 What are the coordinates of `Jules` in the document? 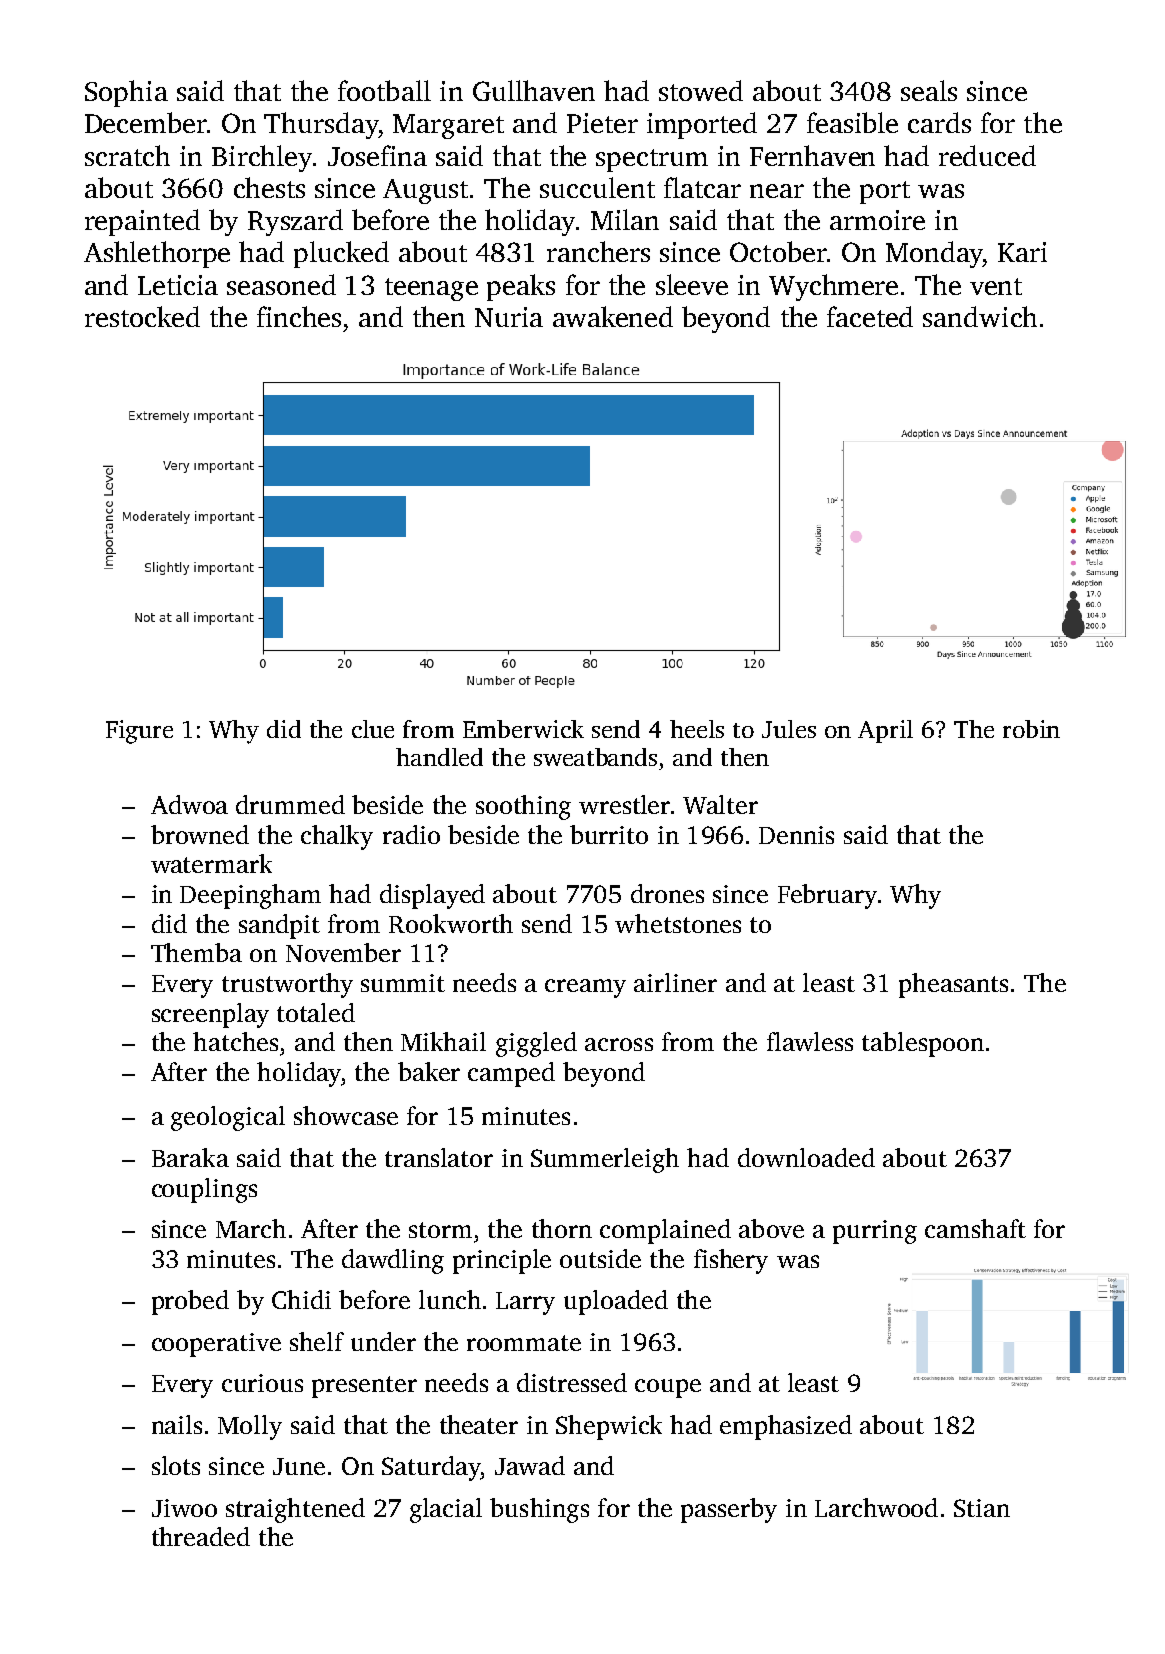 It's located at (789, 729).
